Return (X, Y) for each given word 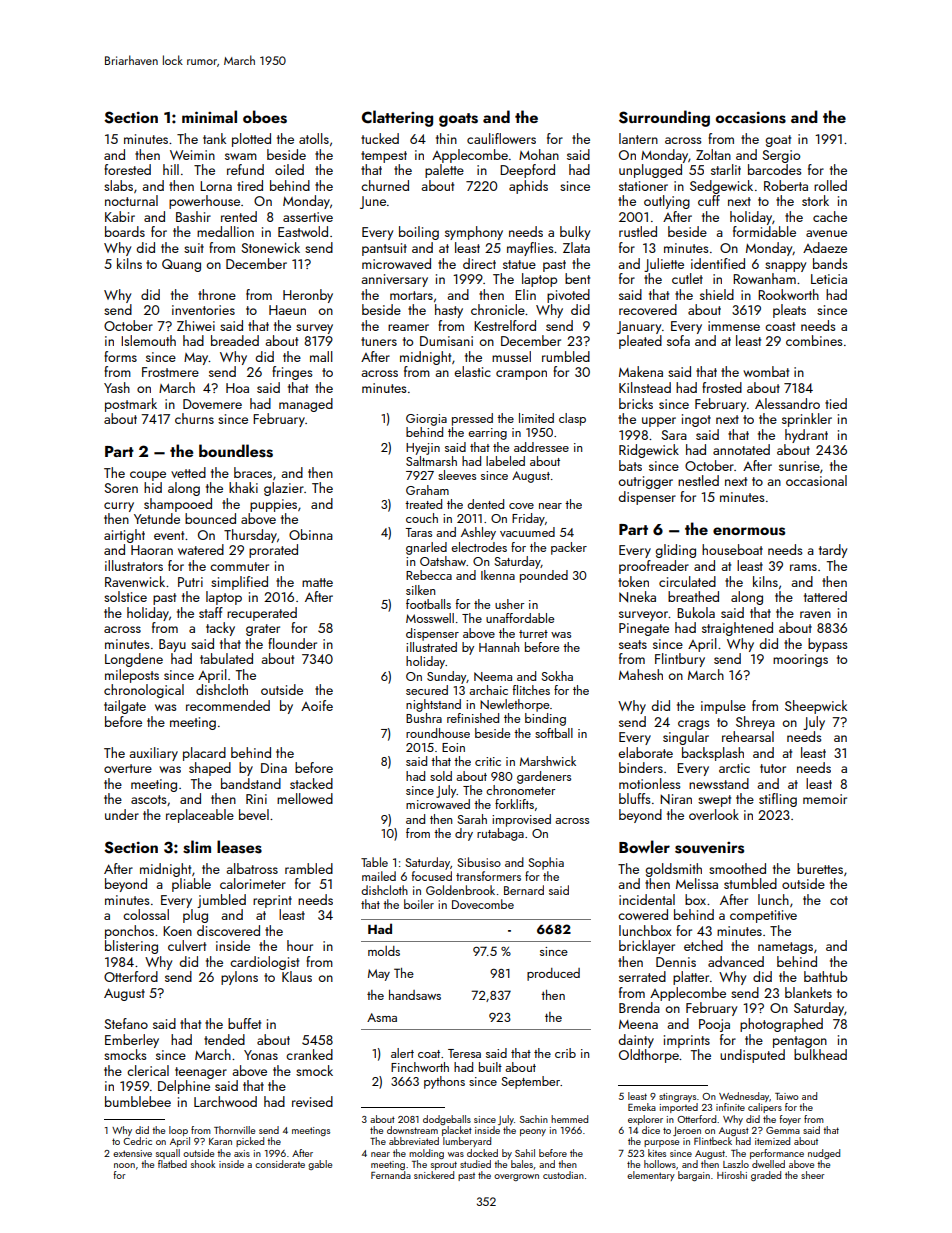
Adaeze (825, 247)
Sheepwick (816, 707)
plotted (251, 140)
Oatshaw (443, 561)
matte (317, 582)
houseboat (732, 549)
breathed (693, 596)
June (373, 202)
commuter (239, 566)
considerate (280, 1164)
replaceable (200, 816)
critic (488, 761)
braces (253, 472)
